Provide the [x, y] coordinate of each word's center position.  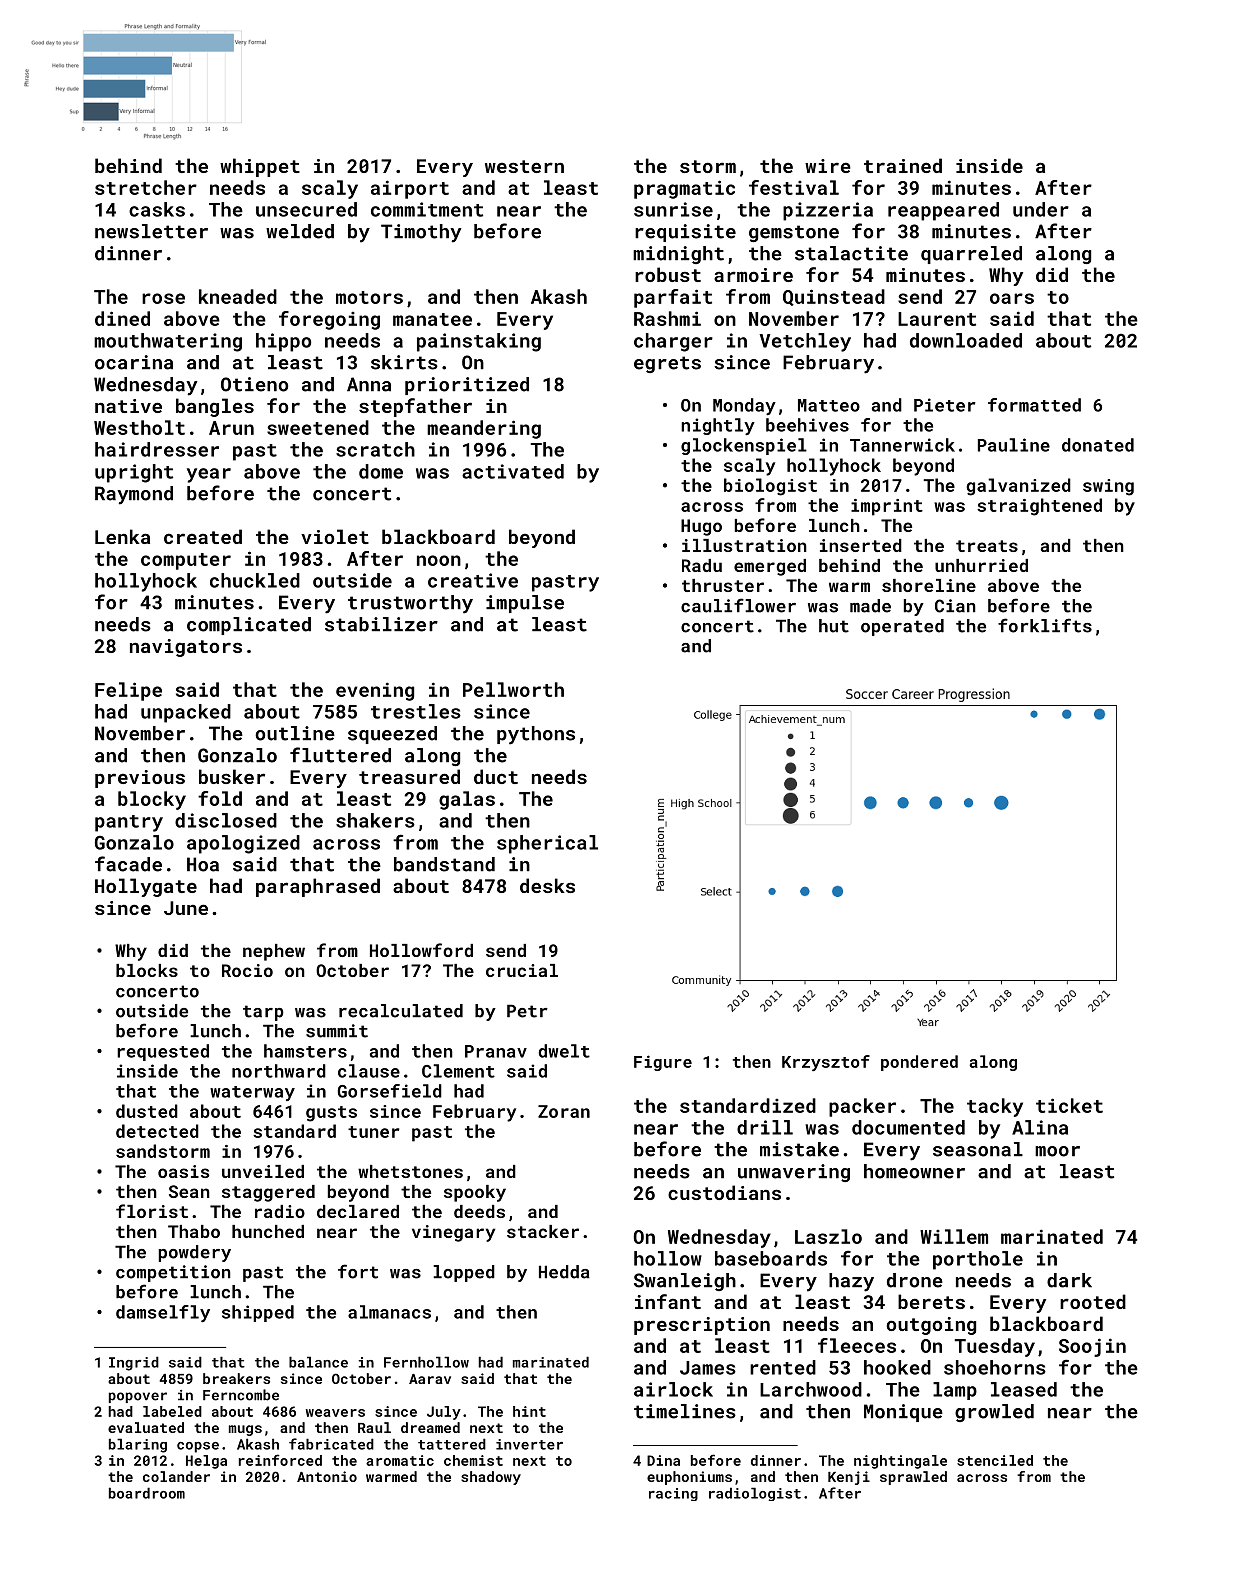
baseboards [771, 1258]
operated [902, 627]
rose [163, 298]
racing [673, 1494]
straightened [1039, 507]
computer [186, 561]
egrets [667, 364]
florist [152, 1211]
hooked [897, 1367]
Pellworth [513, 689]
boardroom [147, 1493]
